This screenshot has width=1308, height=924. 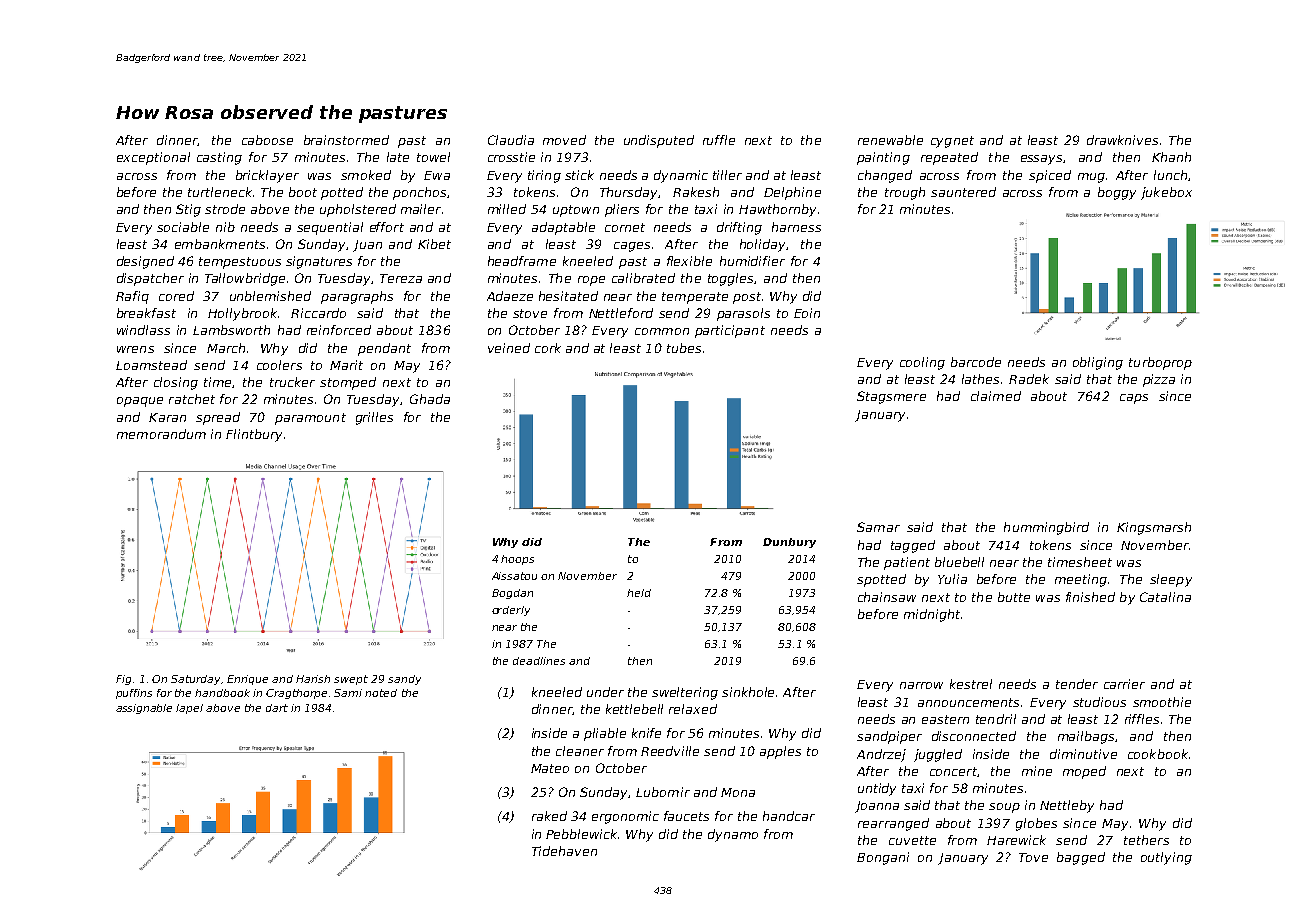 I want to click on Mateo, so click(x=550, y=768).
